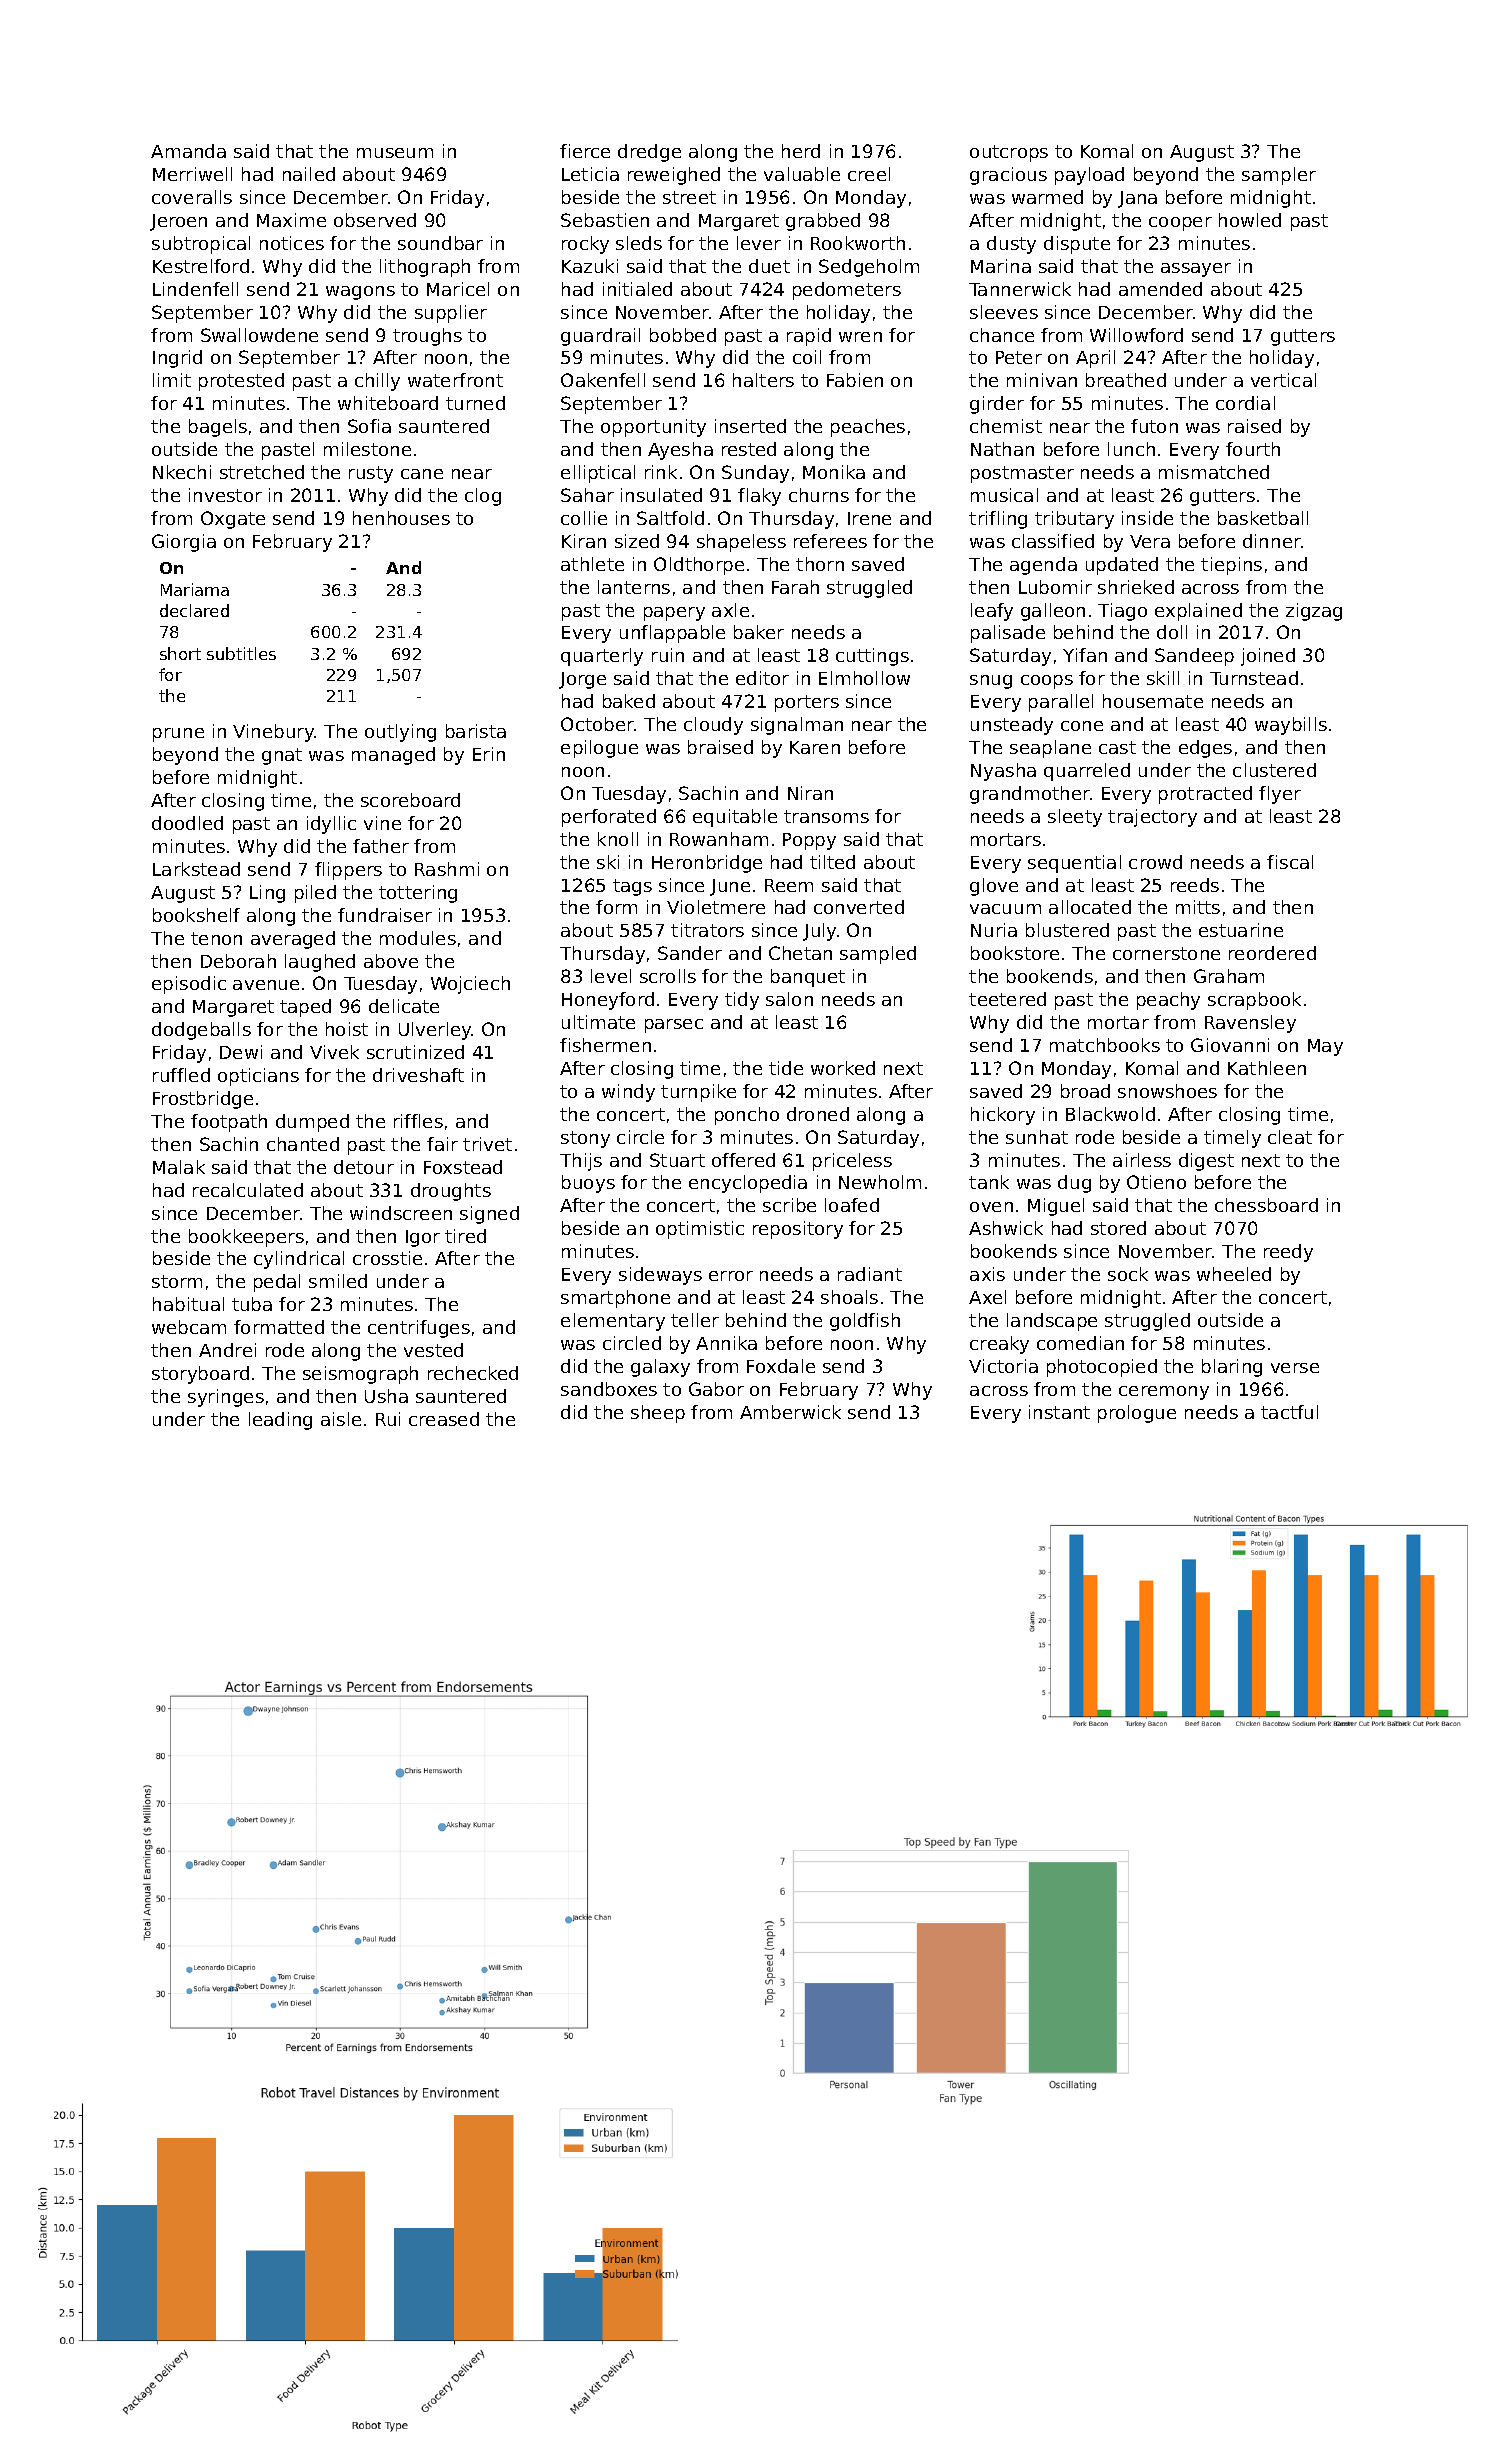 Image resolution: width=1496 pixels, height=2464 pixels. Describe the element at coordinates (603, 380) in the screenshot. I see `Oakenfell` at that location.
